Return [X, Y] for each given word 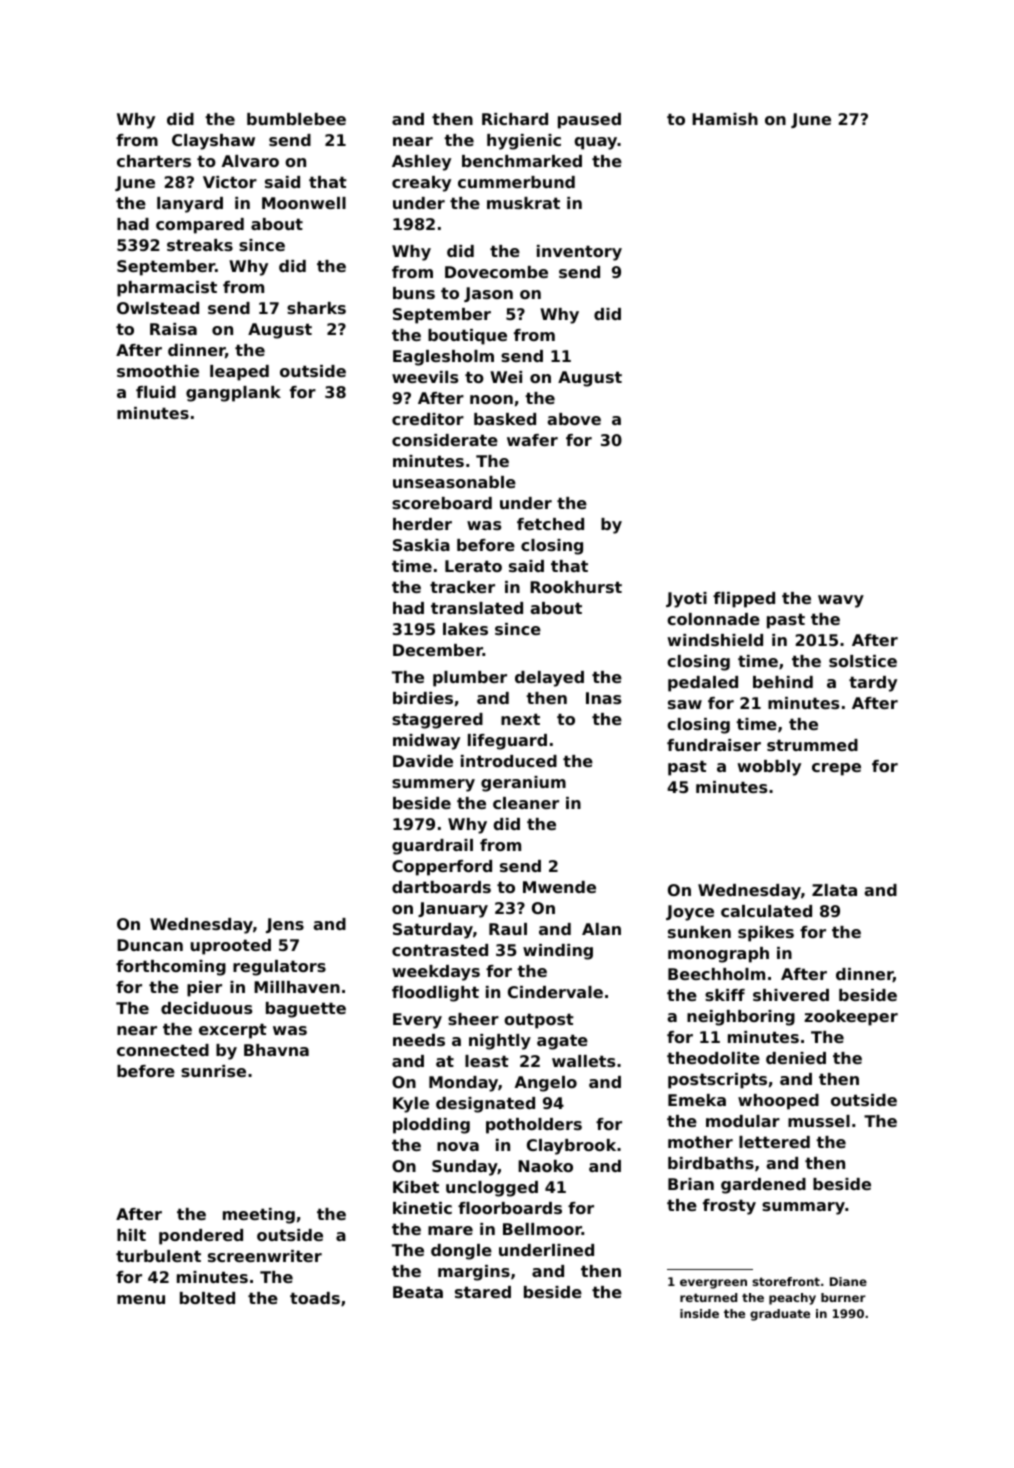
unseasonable [454, 482]
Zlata [834, 890]
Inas [603, 698]
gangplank [233, 394]
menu [141, 1299]
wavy [841, 601]
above [574, 419]
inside [699, 1313]
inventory [579, 253]
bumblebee [296, 119]
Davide [423, 761]
